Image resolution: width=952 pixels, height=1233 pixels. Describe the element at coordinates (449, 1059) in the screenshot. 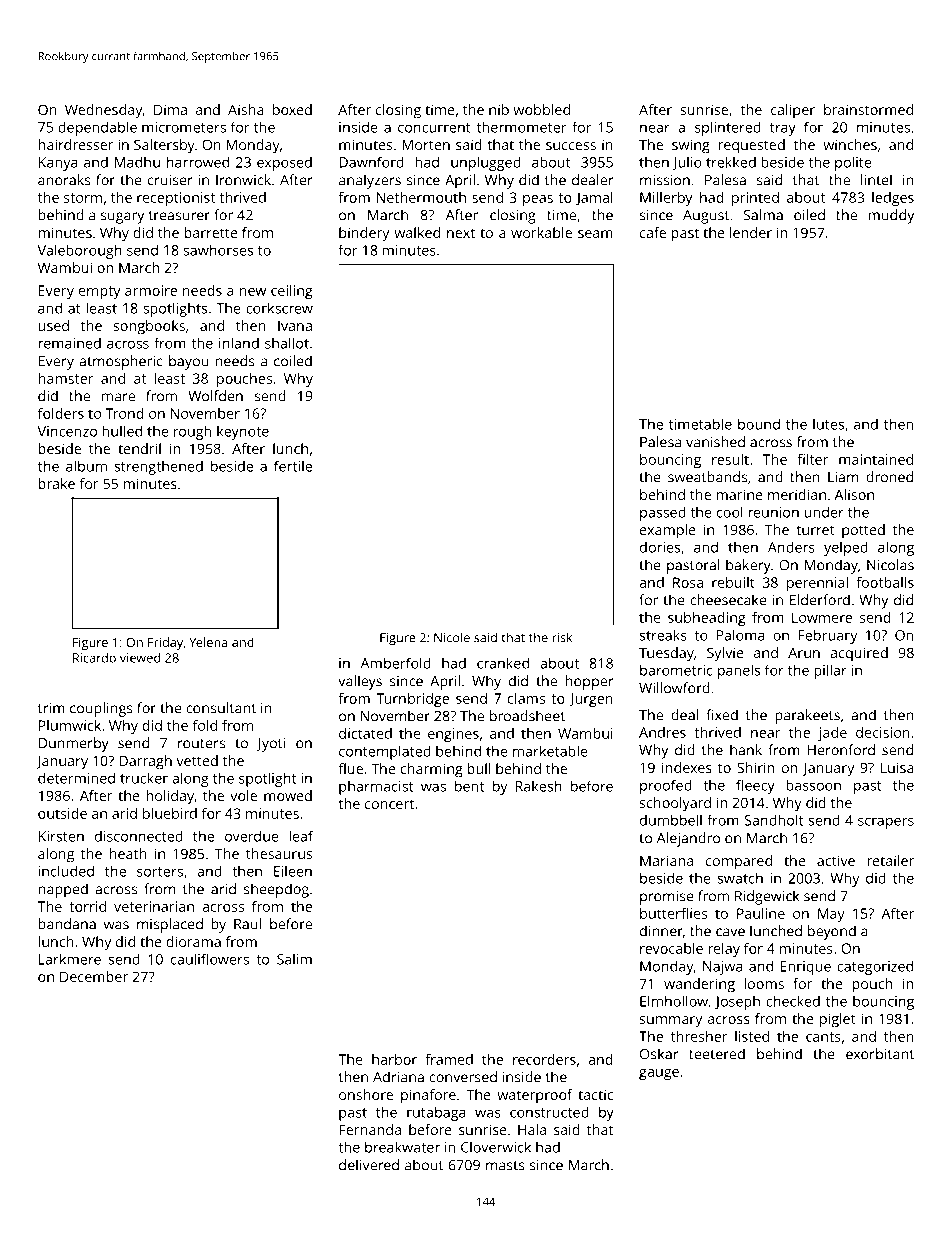

I see `framed` at that location.
